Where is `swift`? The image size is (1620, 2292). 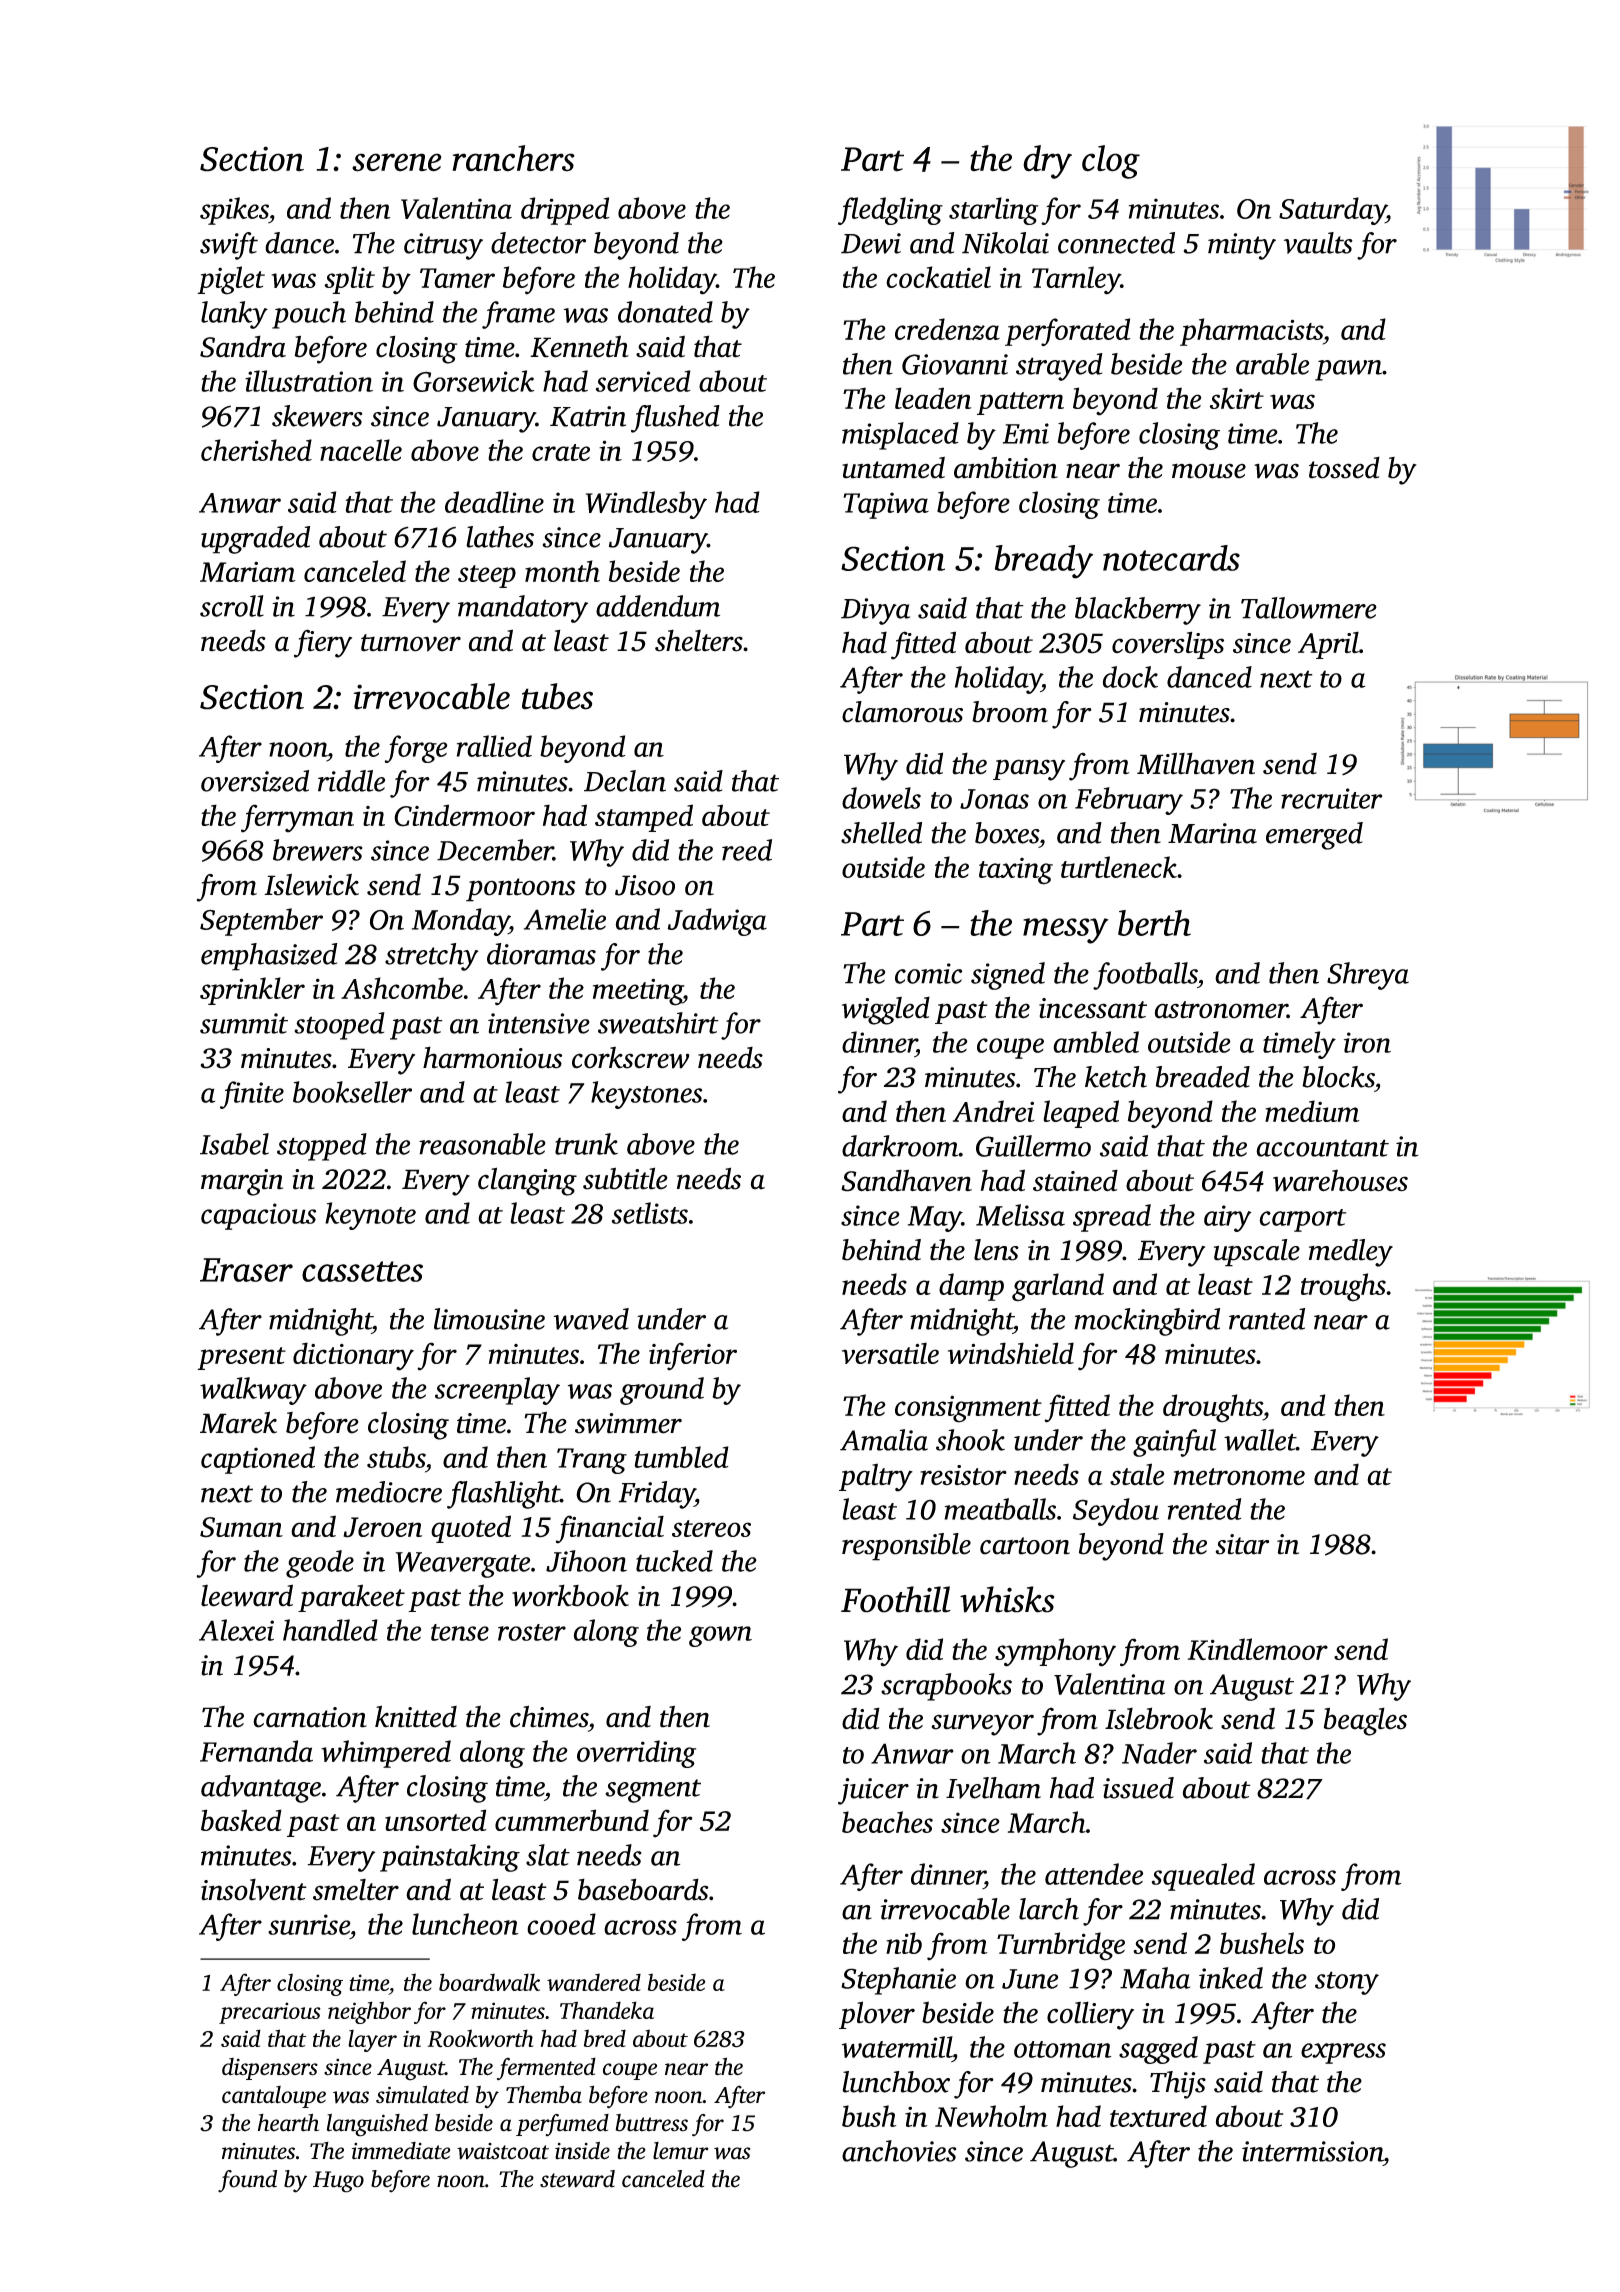
swift is located at coordinates (229, 246).
